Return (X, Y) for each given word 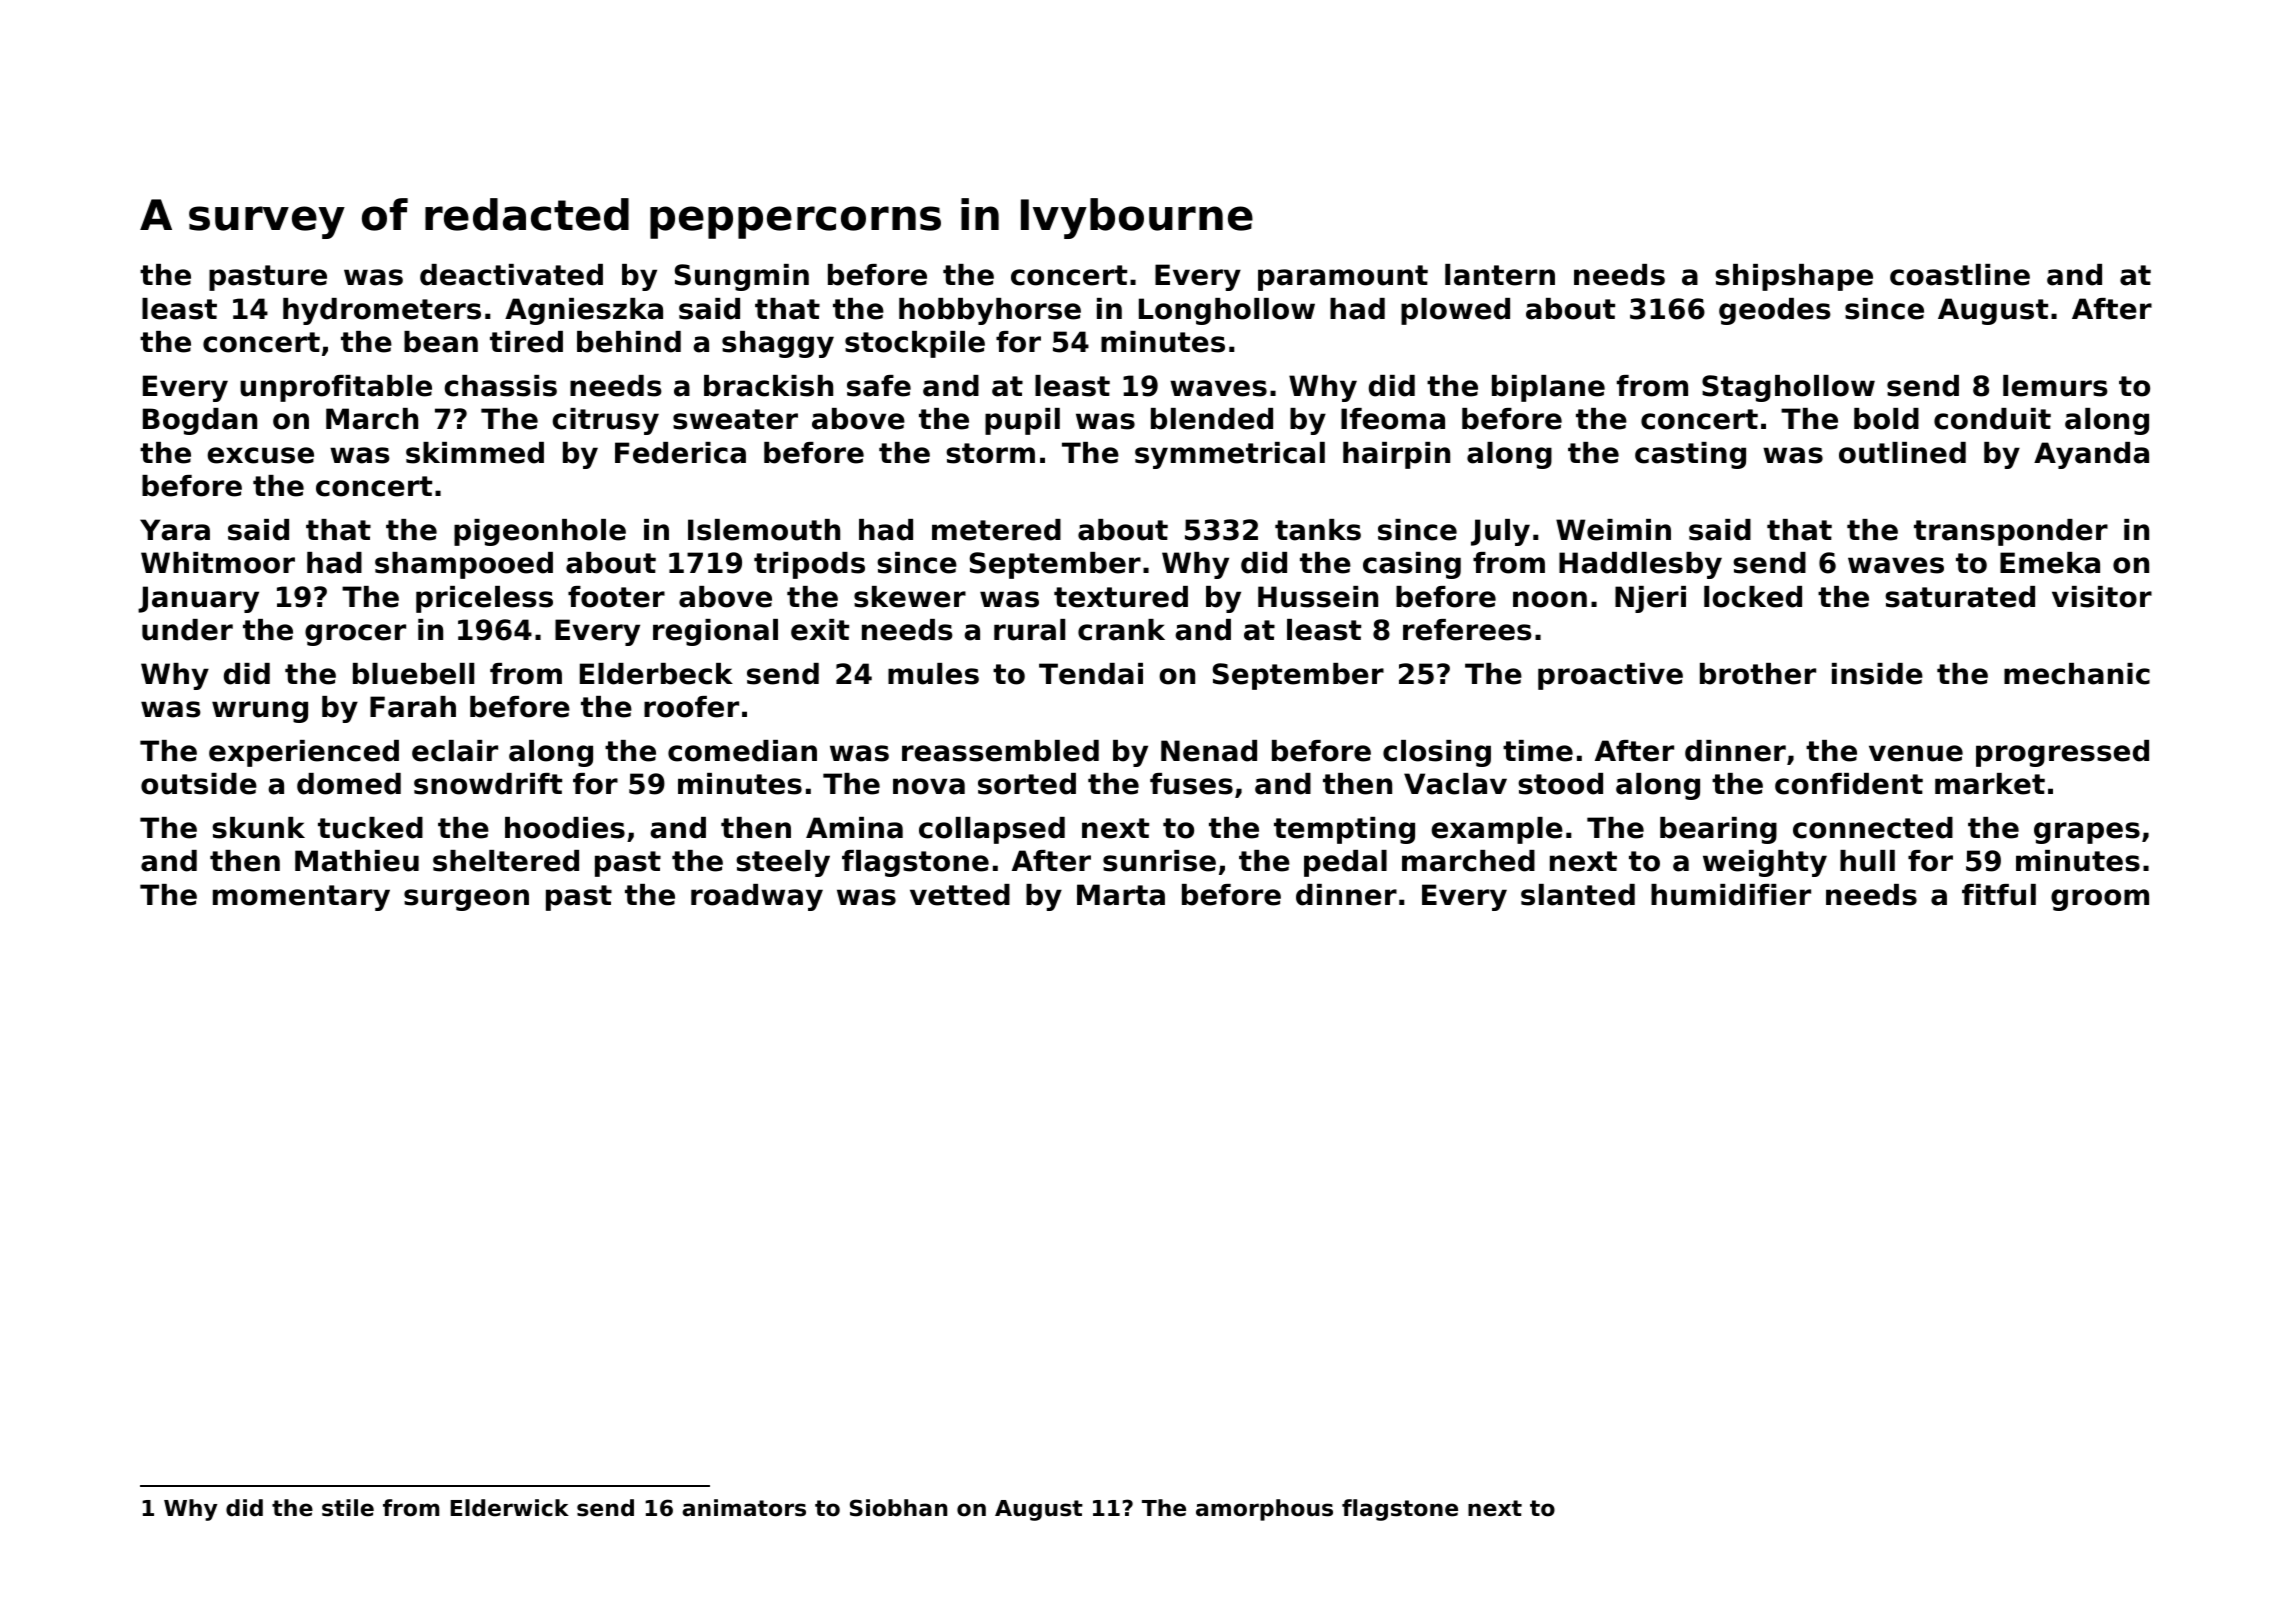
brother (1758, 674)
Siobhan (898, 1508)
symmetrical (1230, 455)
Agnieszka (584, 311)
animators (744, 1508)
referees (1467, 630)
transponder (2011, 532)
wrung (260, 712)
